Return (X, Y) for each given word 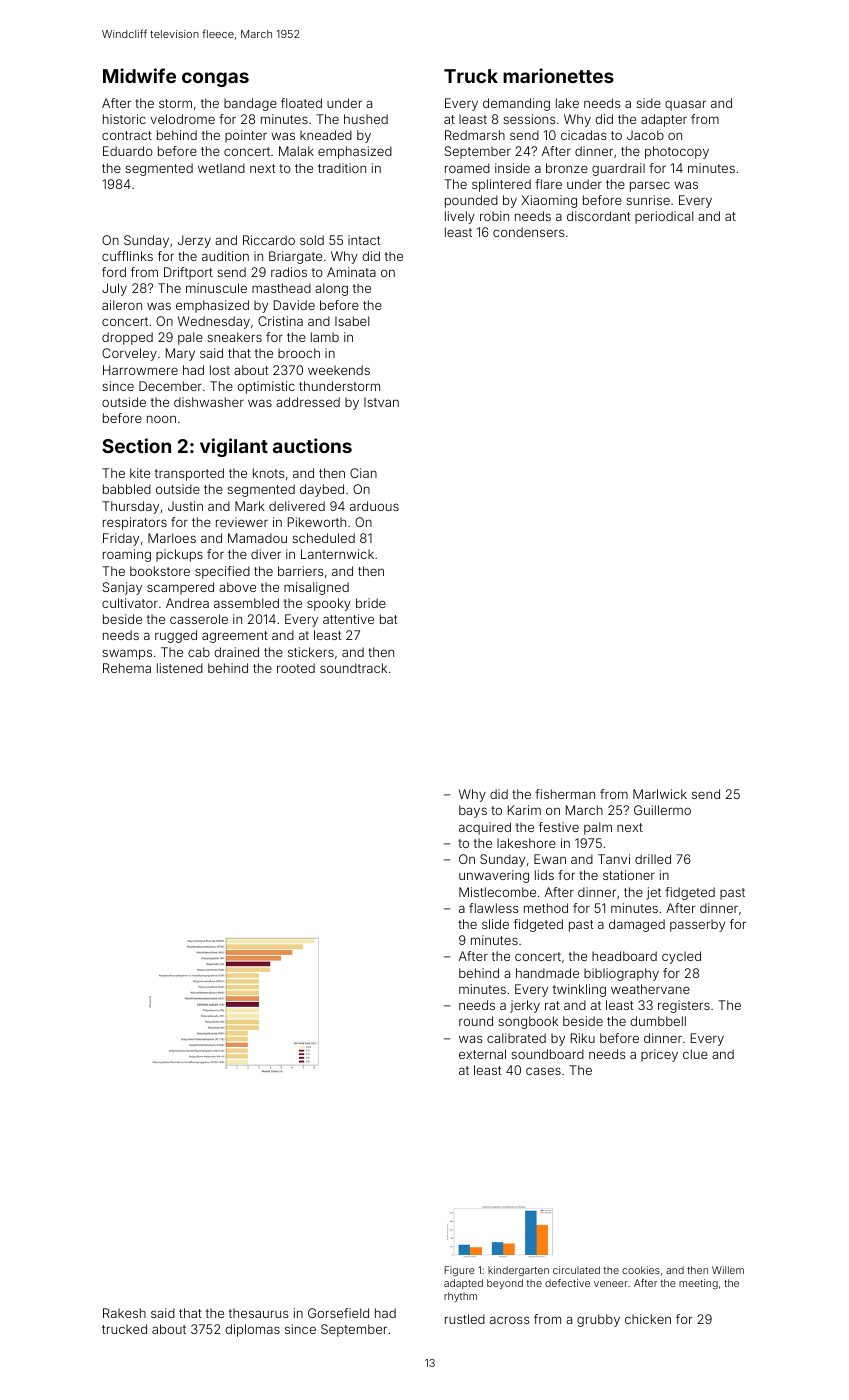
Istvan (381, 402)
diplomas (252, 1330)
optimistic (266, 387)
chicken (648, 1319)
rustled (465, 1319)
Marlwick (660, 794)
